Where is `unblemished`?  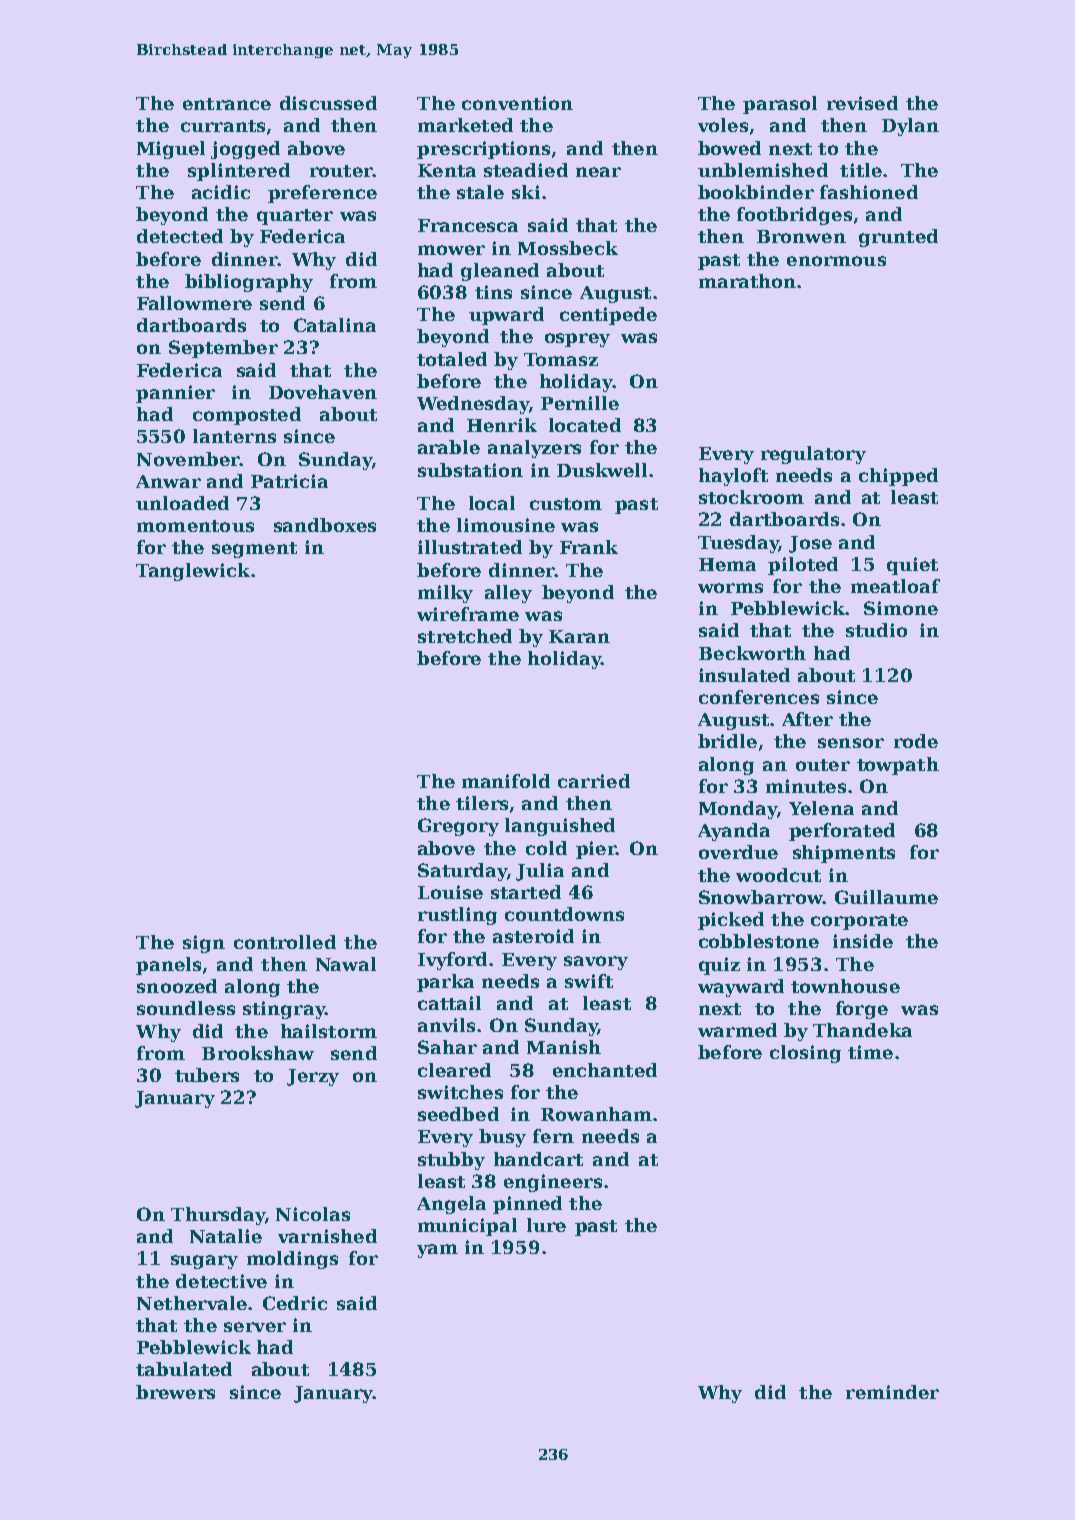 unblemished is located at coordinates (763, 170).
